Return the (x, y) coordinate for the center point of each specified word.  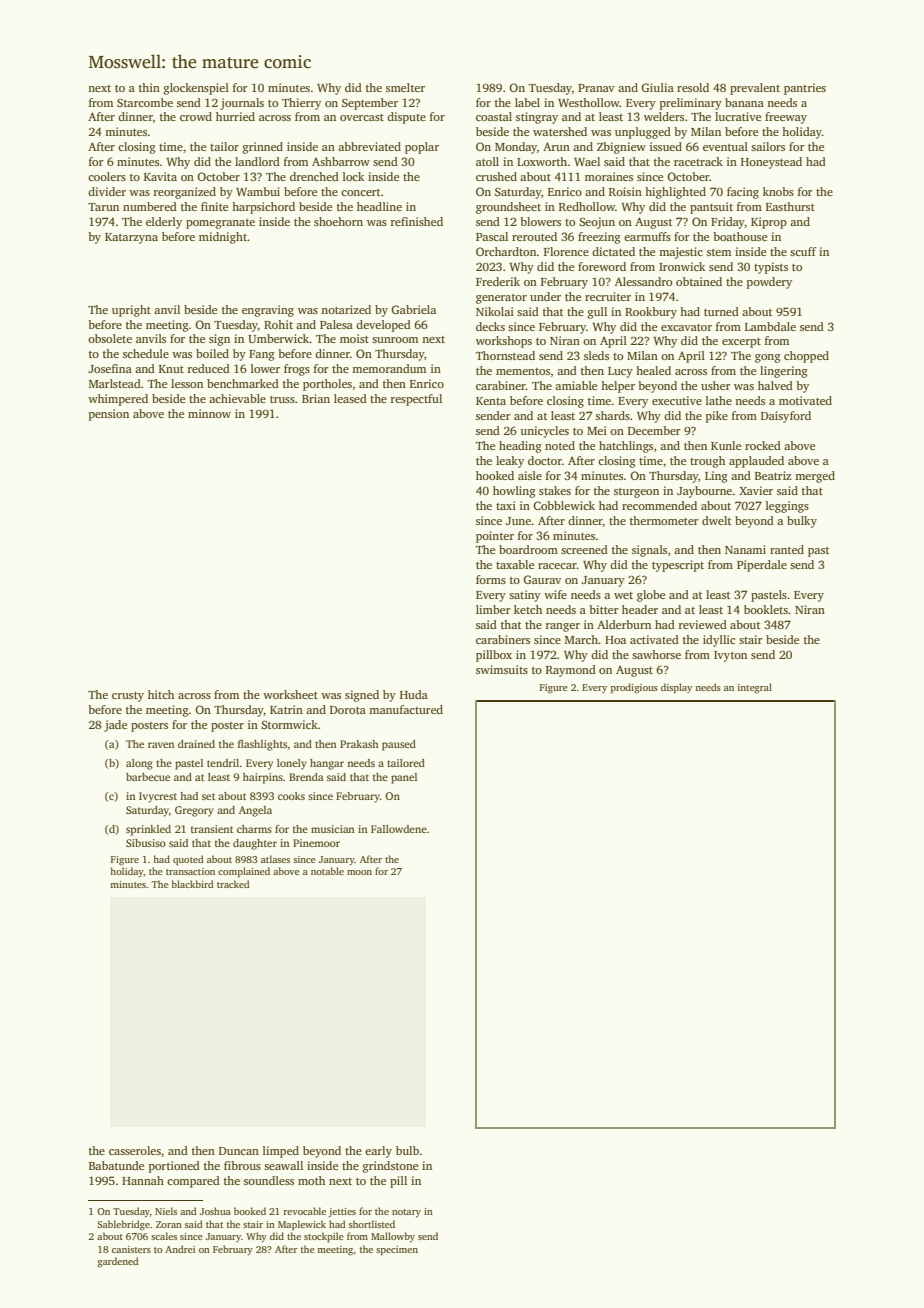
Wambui (258, 191)
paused (399, 745)
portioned (174, 1167)
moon (359, 872)
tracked (233, 884)
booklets (766, 609)
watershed (560, 131)
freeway (786, 118)
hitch (161, 694)
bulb (407, 1150)
